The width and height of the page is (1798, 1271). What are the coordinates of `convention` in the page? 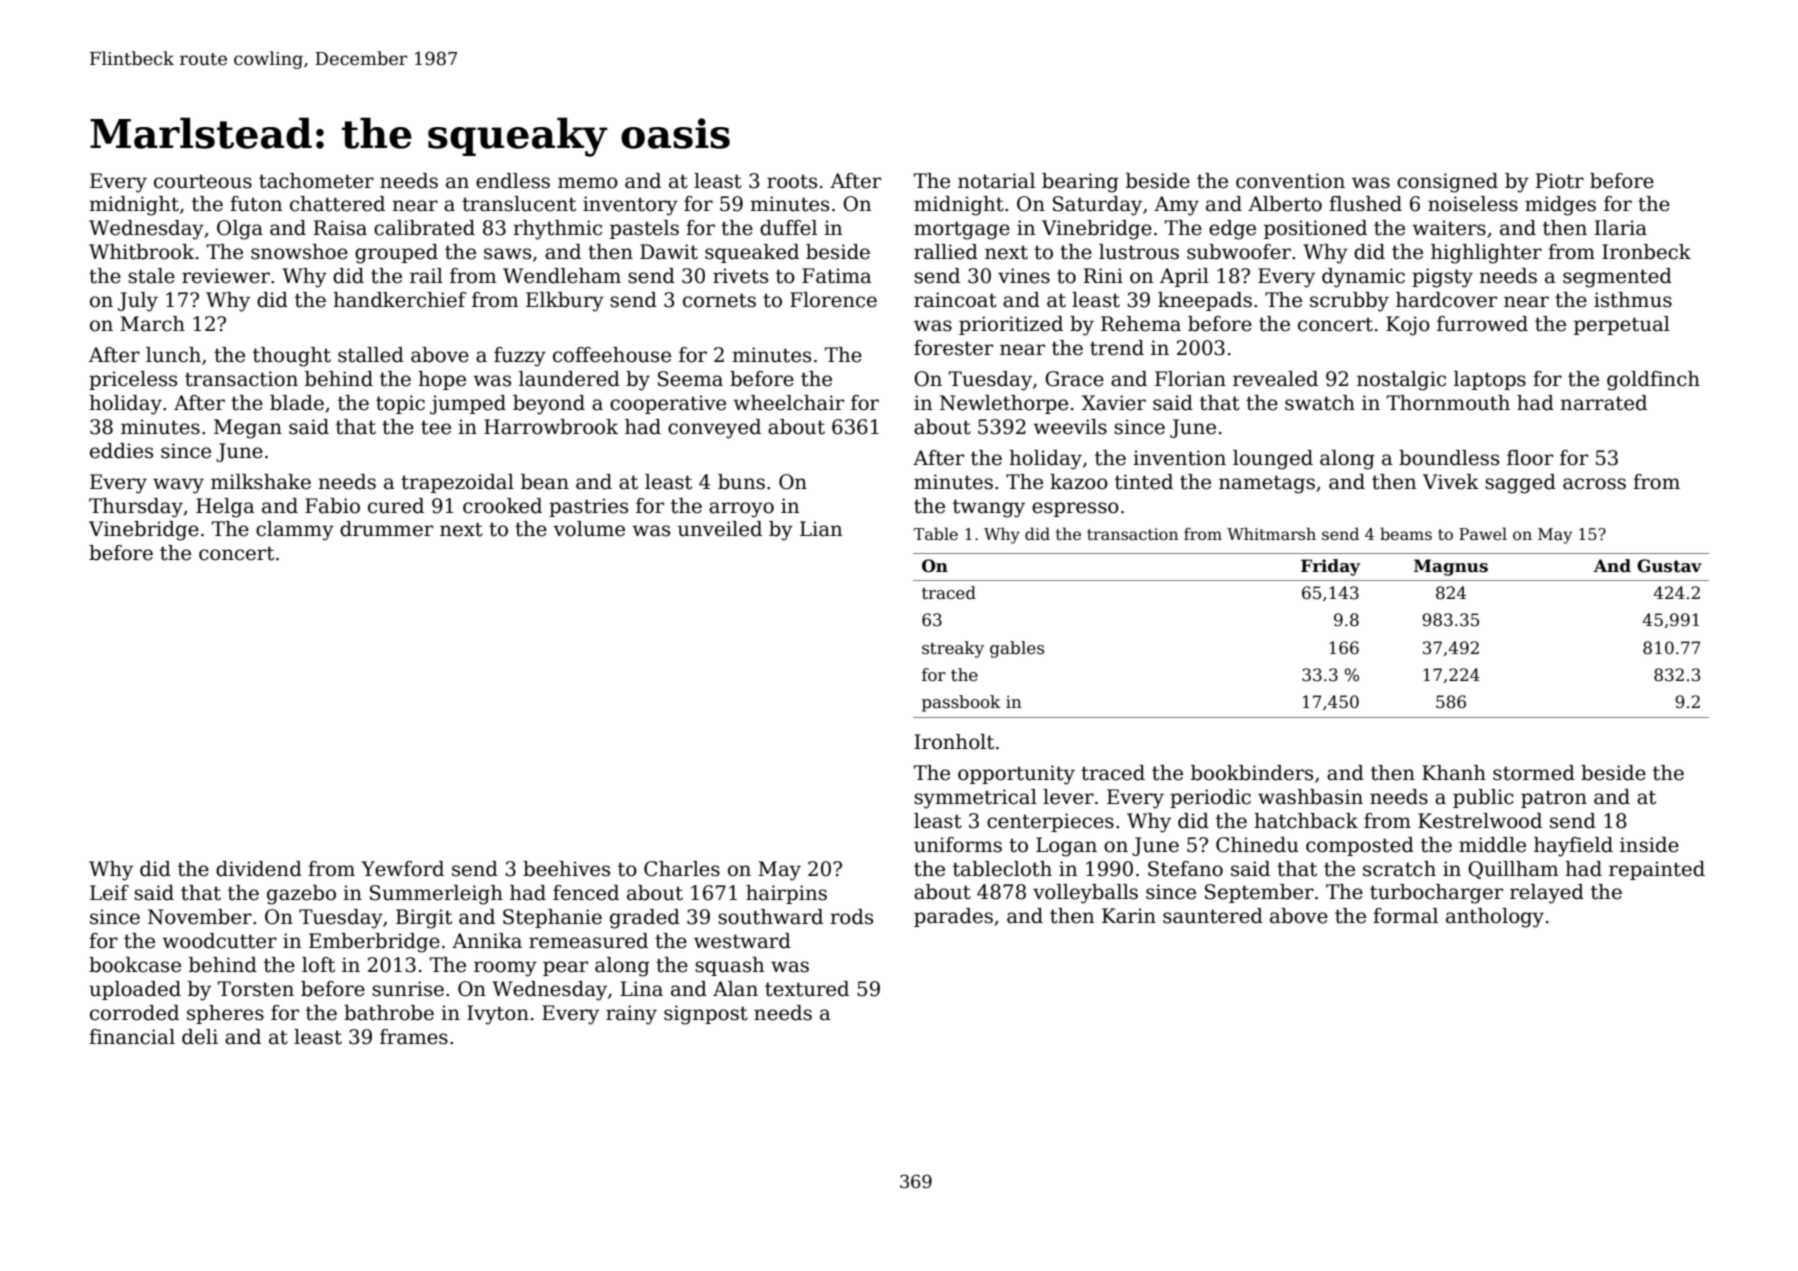 It's located at (1290, 181).
